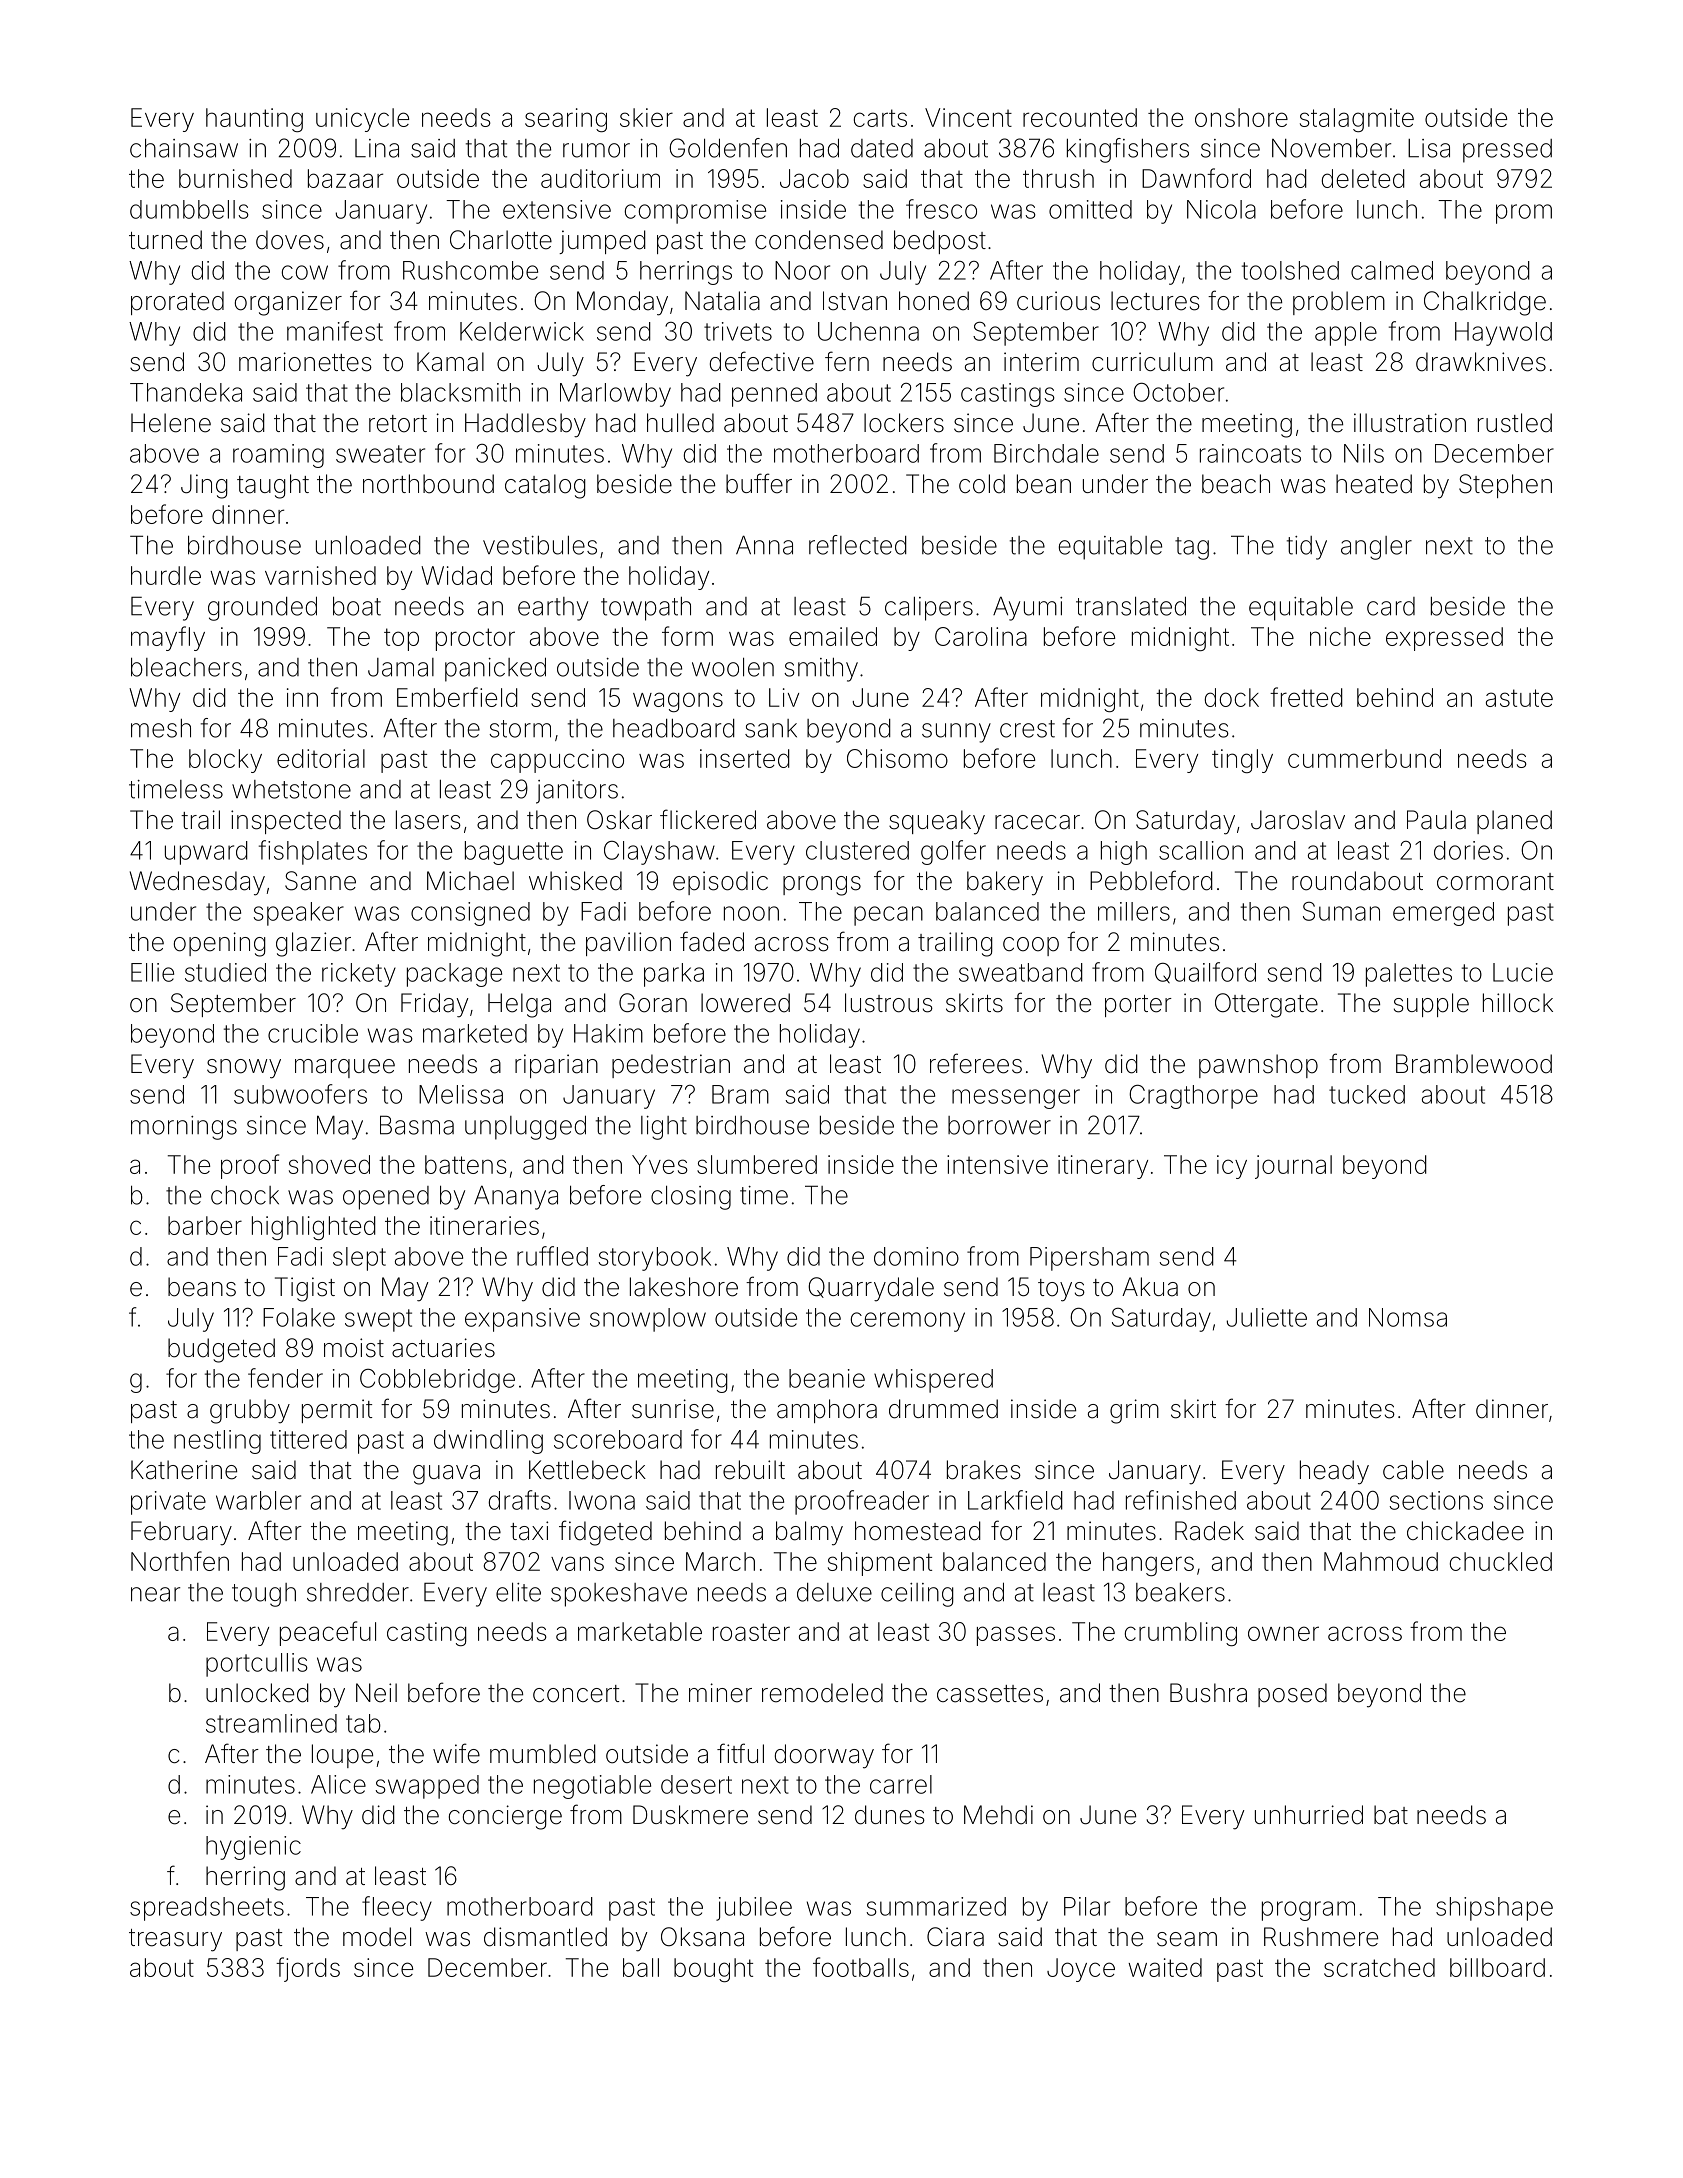 This image has width=1683, height=2178. Describe the element at coordinates (1309, 1815) in the image. I see `unhurried` at that location.
